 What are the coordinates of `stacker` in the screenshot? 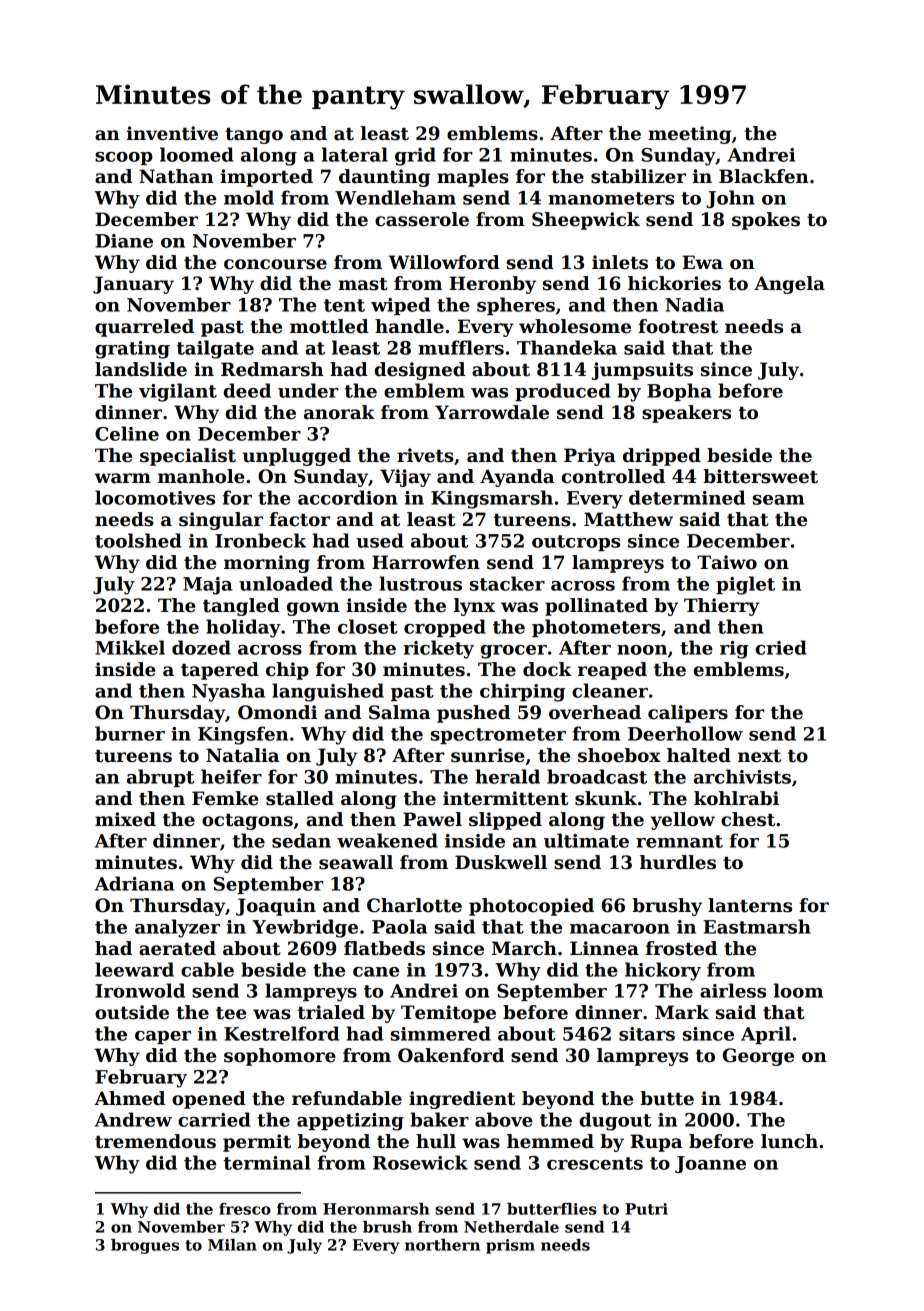 It's located at (507, 583).
